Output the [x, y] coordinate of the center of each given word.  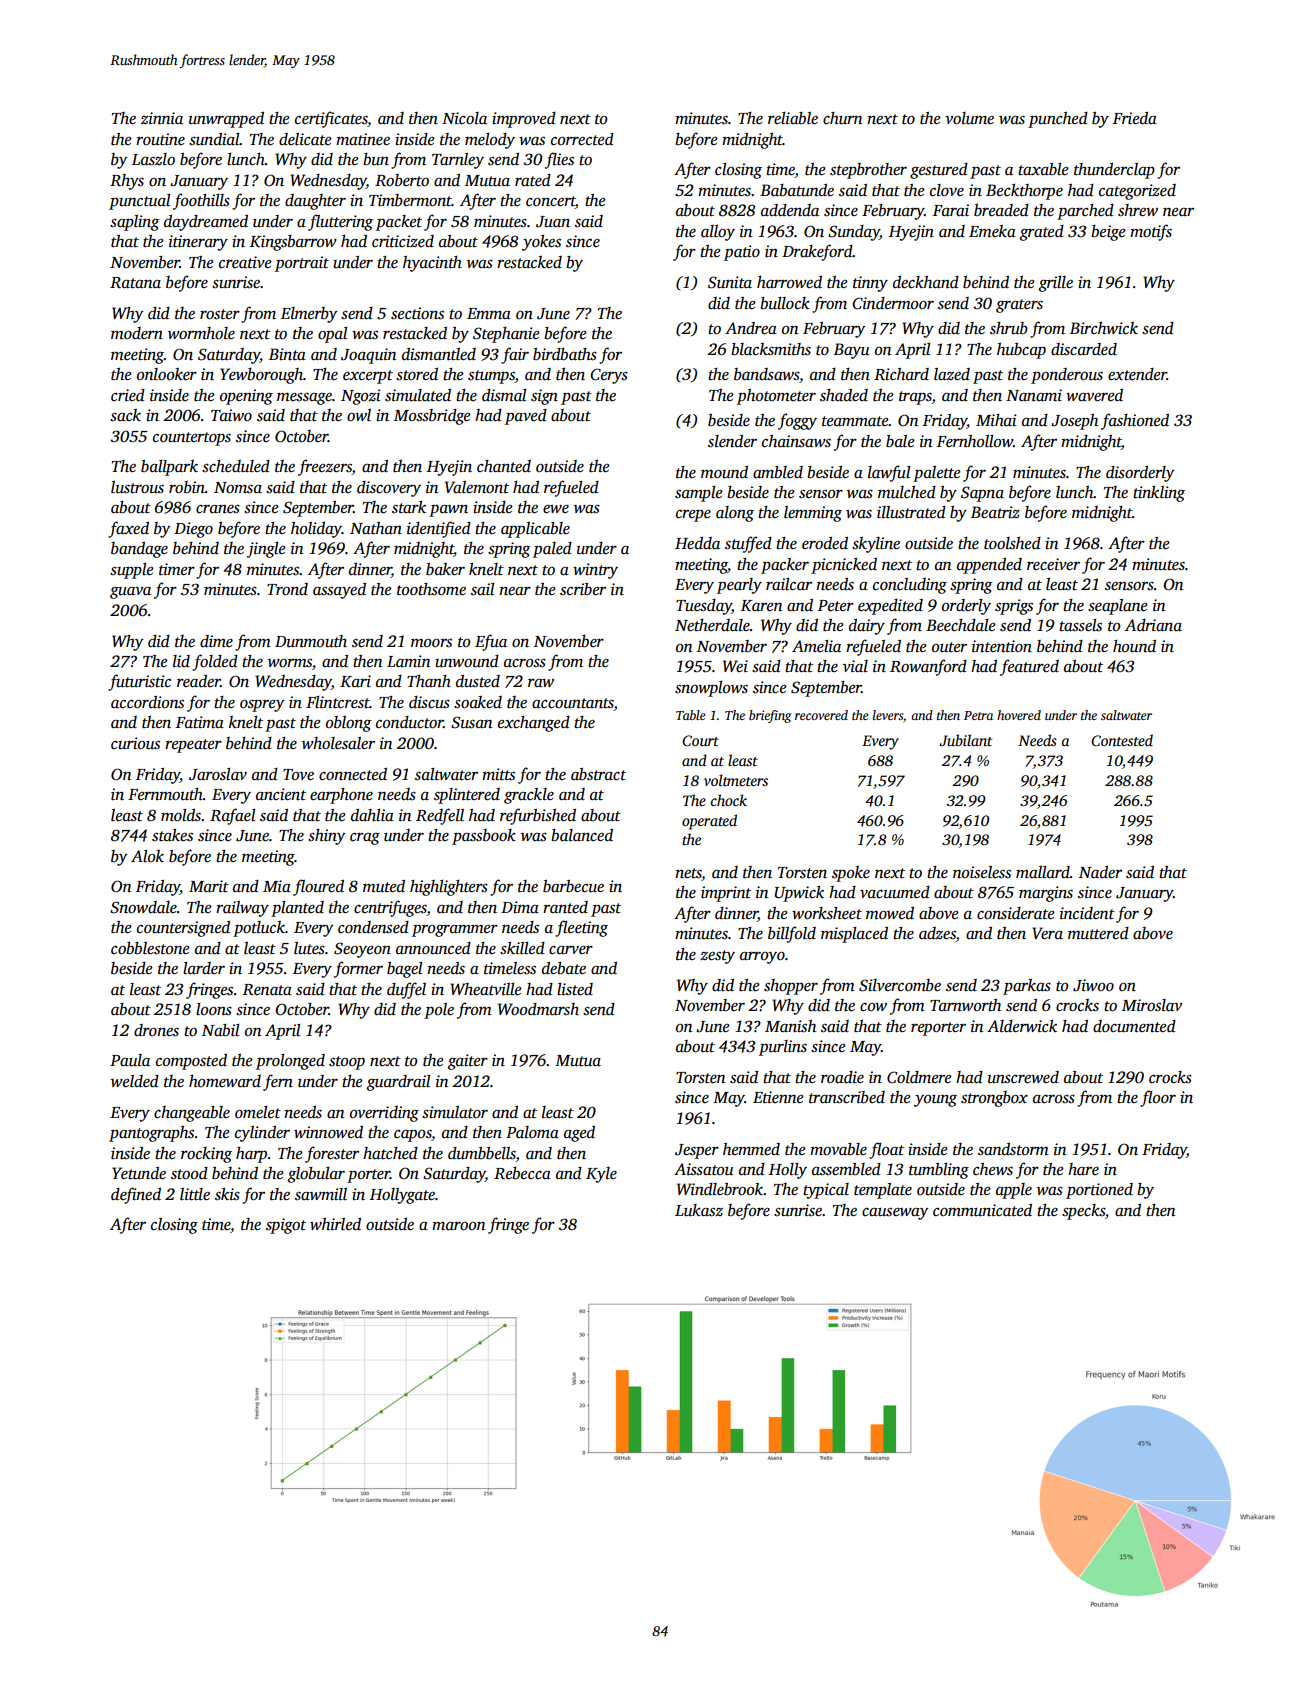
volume [969, 118]
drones [156, 1030]
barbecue [573, 886]
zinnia [162, 118]
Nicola [464, 118]
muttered [1098, 933]
